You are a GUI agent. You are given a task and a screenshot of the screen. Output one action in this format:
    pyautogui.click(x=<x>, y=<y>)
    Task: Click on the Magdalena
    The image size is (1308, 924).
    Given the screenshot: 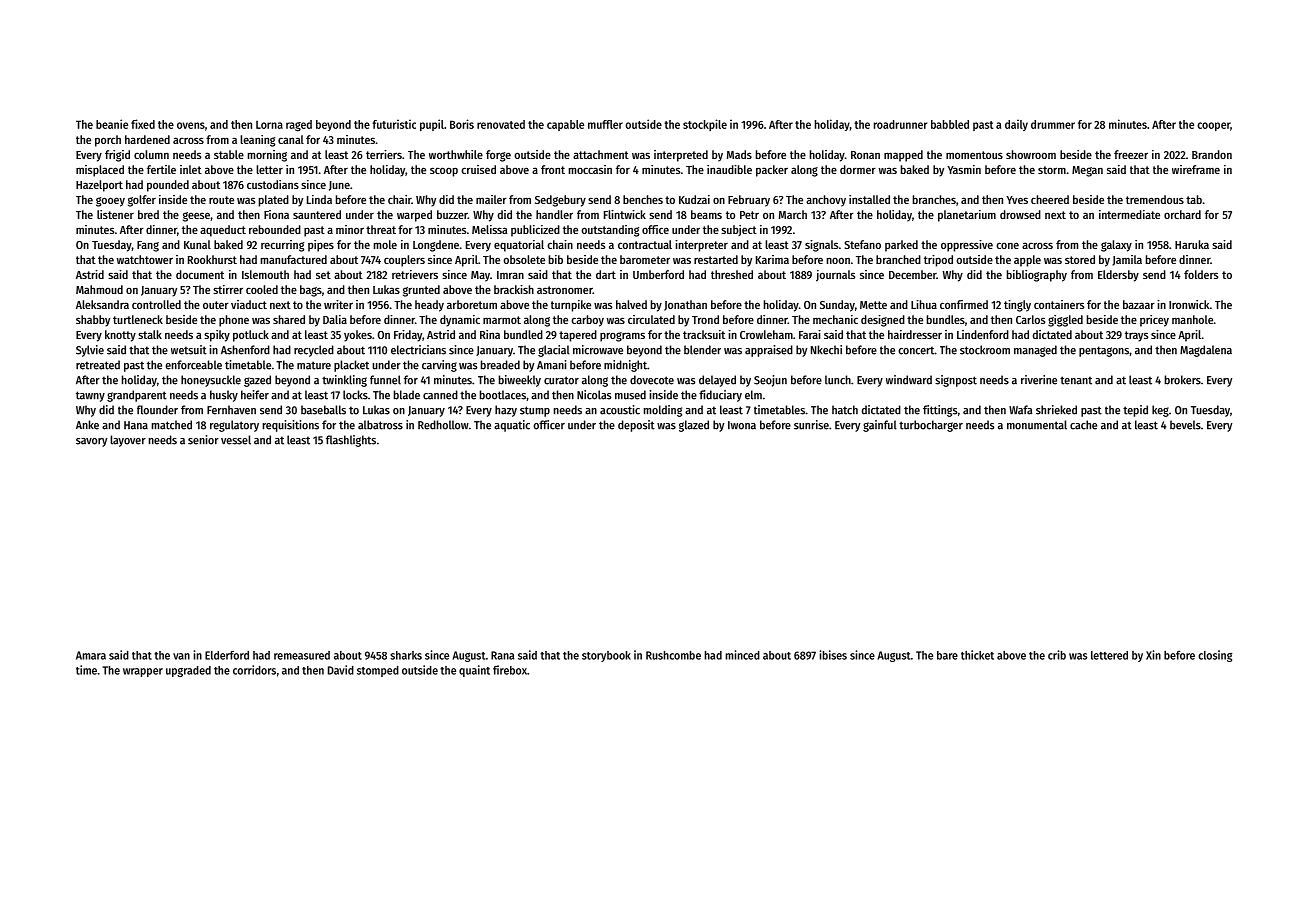 What is the action you would take?
    pyautogui.click(x=1206, y=351)
